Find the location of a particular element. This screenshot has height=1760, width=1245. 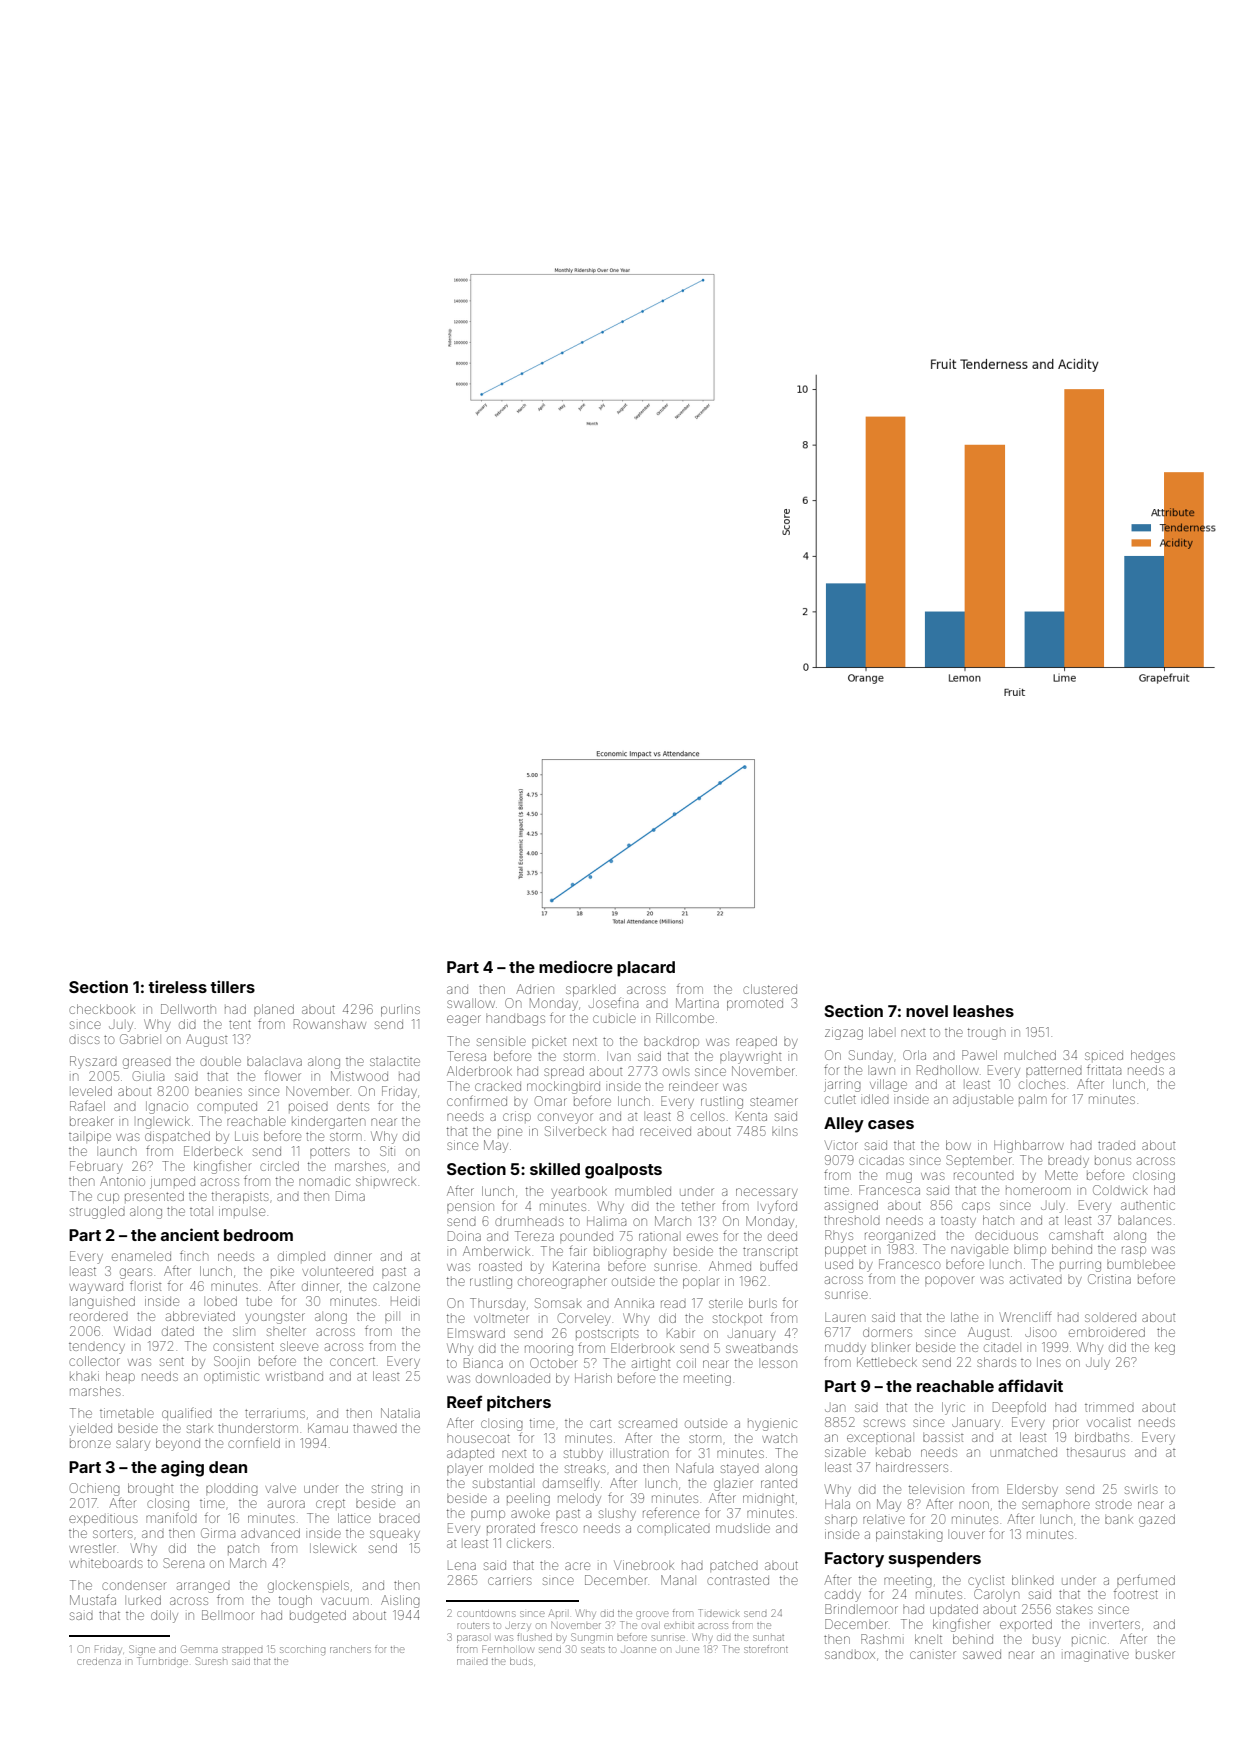

Suresh is located at coordinates (211, 1661).
